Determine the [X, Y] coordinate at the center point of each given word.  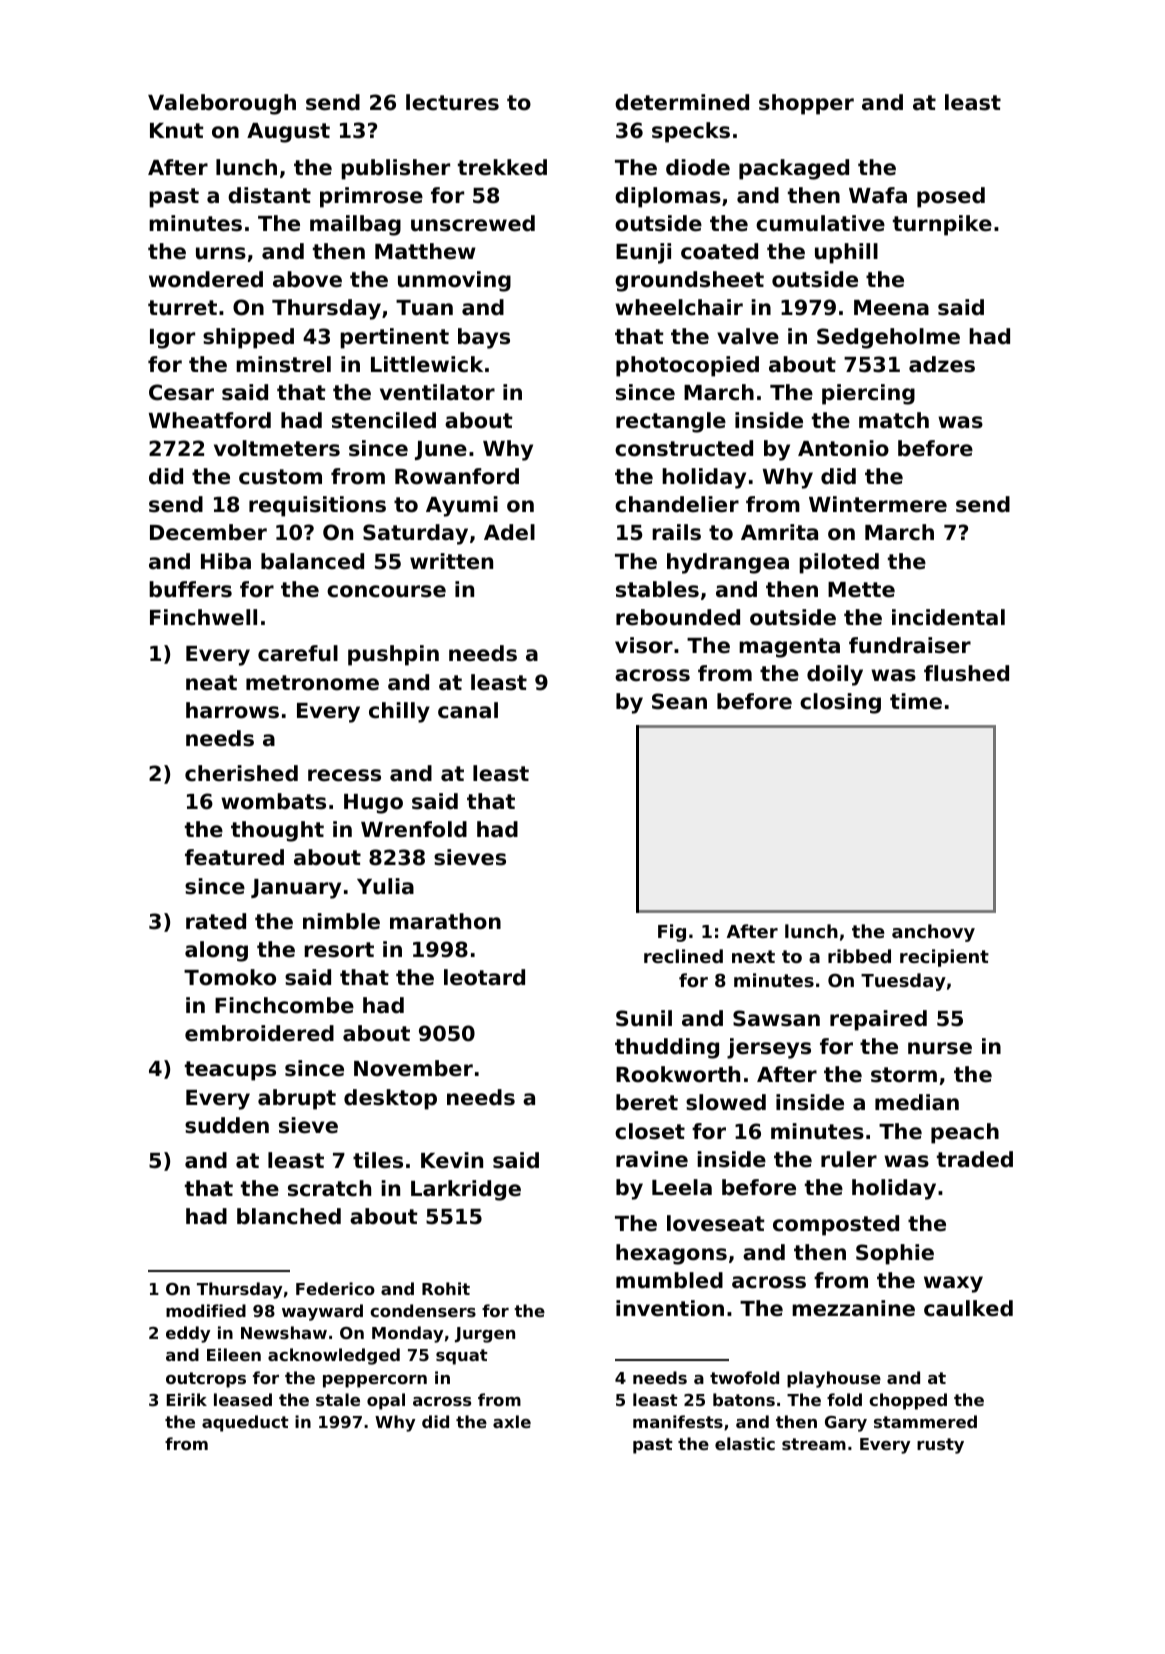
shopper [806, 104]
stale [338, 1399]
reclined [683, 956]
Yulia [385, 886]
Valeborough [222, 104]
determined [682, 102]
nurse [940, 1048]
